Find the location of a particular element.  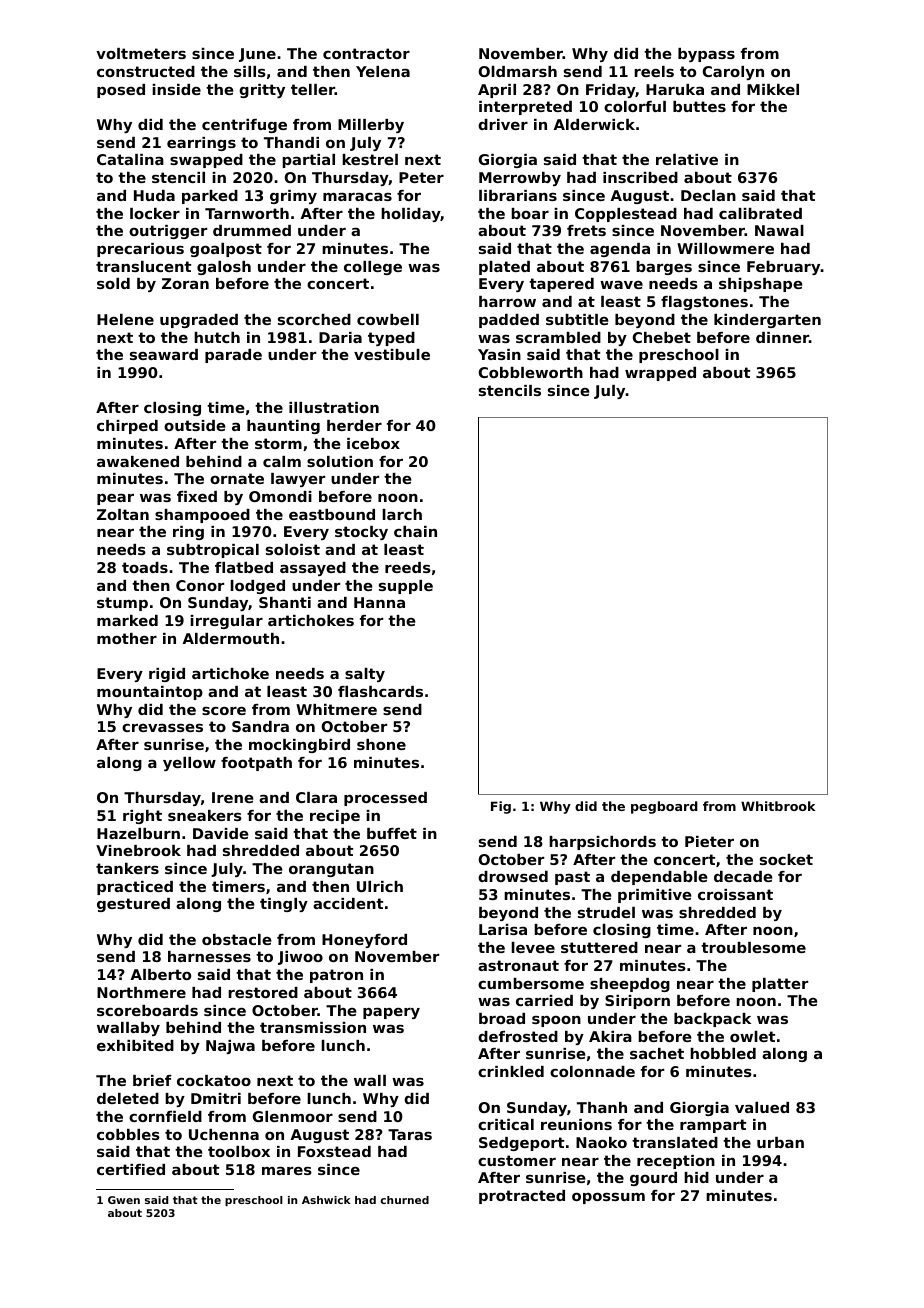

sold is located at coordinates (113, 283).
